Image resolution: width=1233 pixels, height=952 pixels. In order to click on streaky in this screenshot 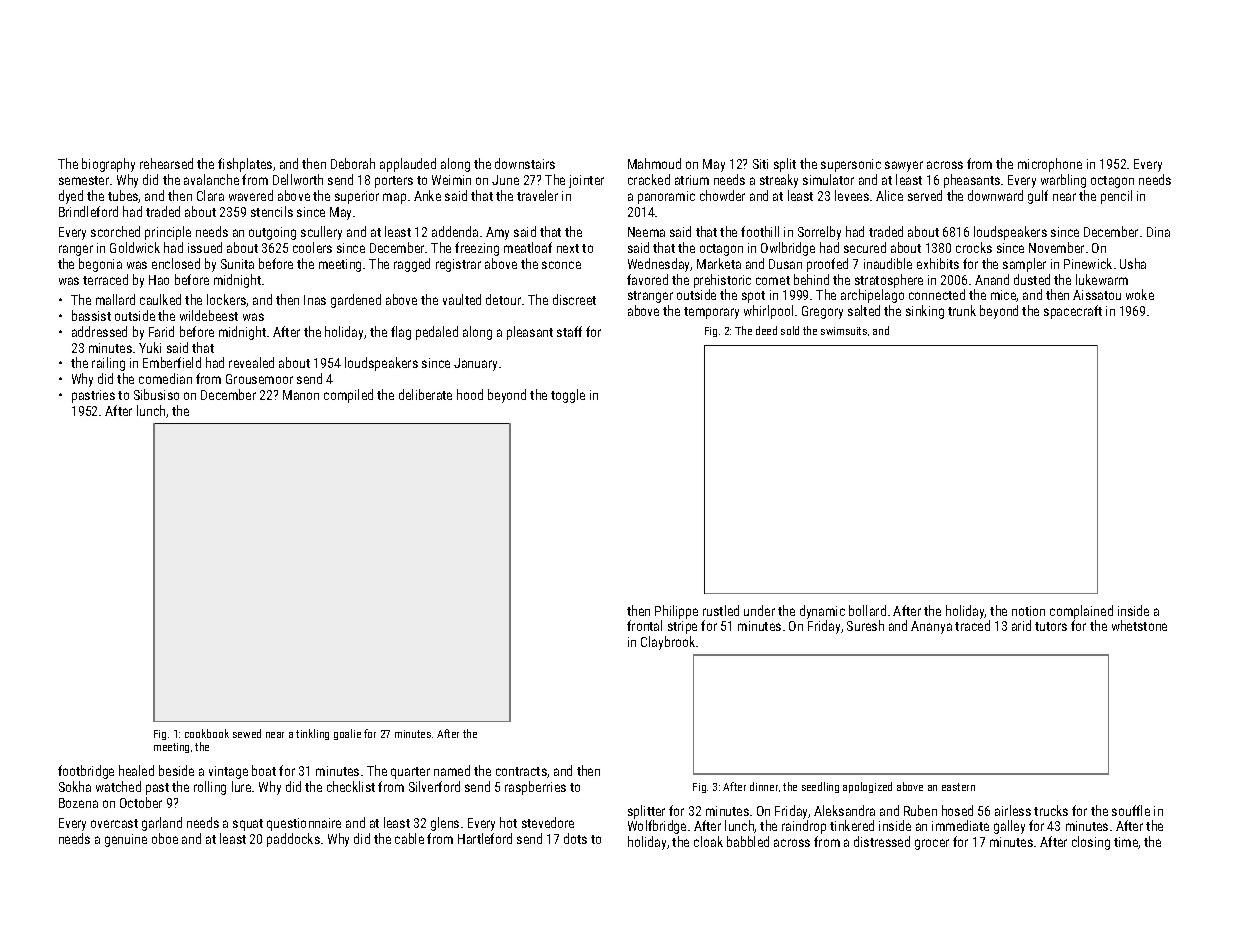, I will do `click(779, 181)`.
